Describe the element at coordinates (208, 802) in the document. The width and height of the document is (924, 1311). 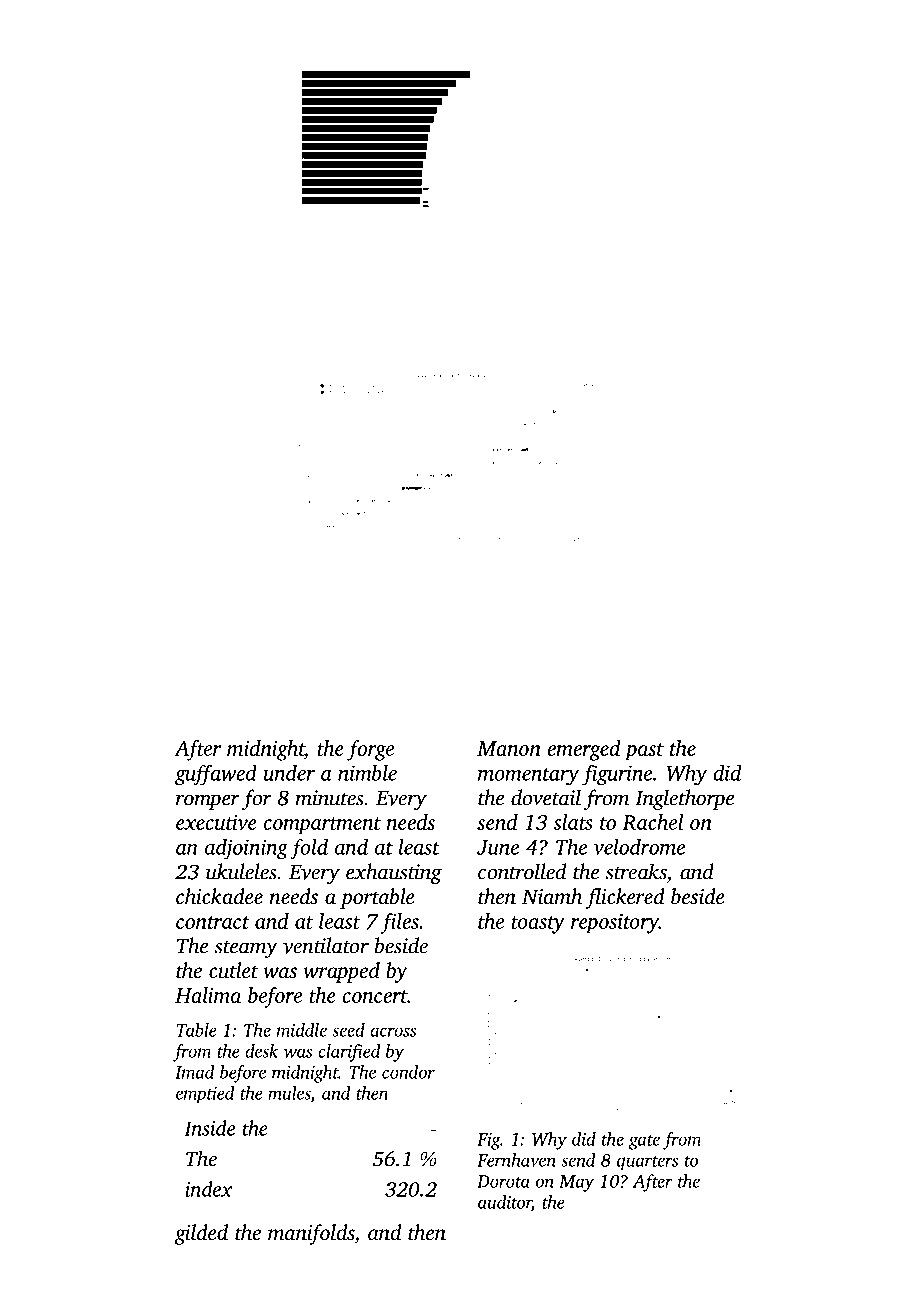
I see `romper` at that location.
